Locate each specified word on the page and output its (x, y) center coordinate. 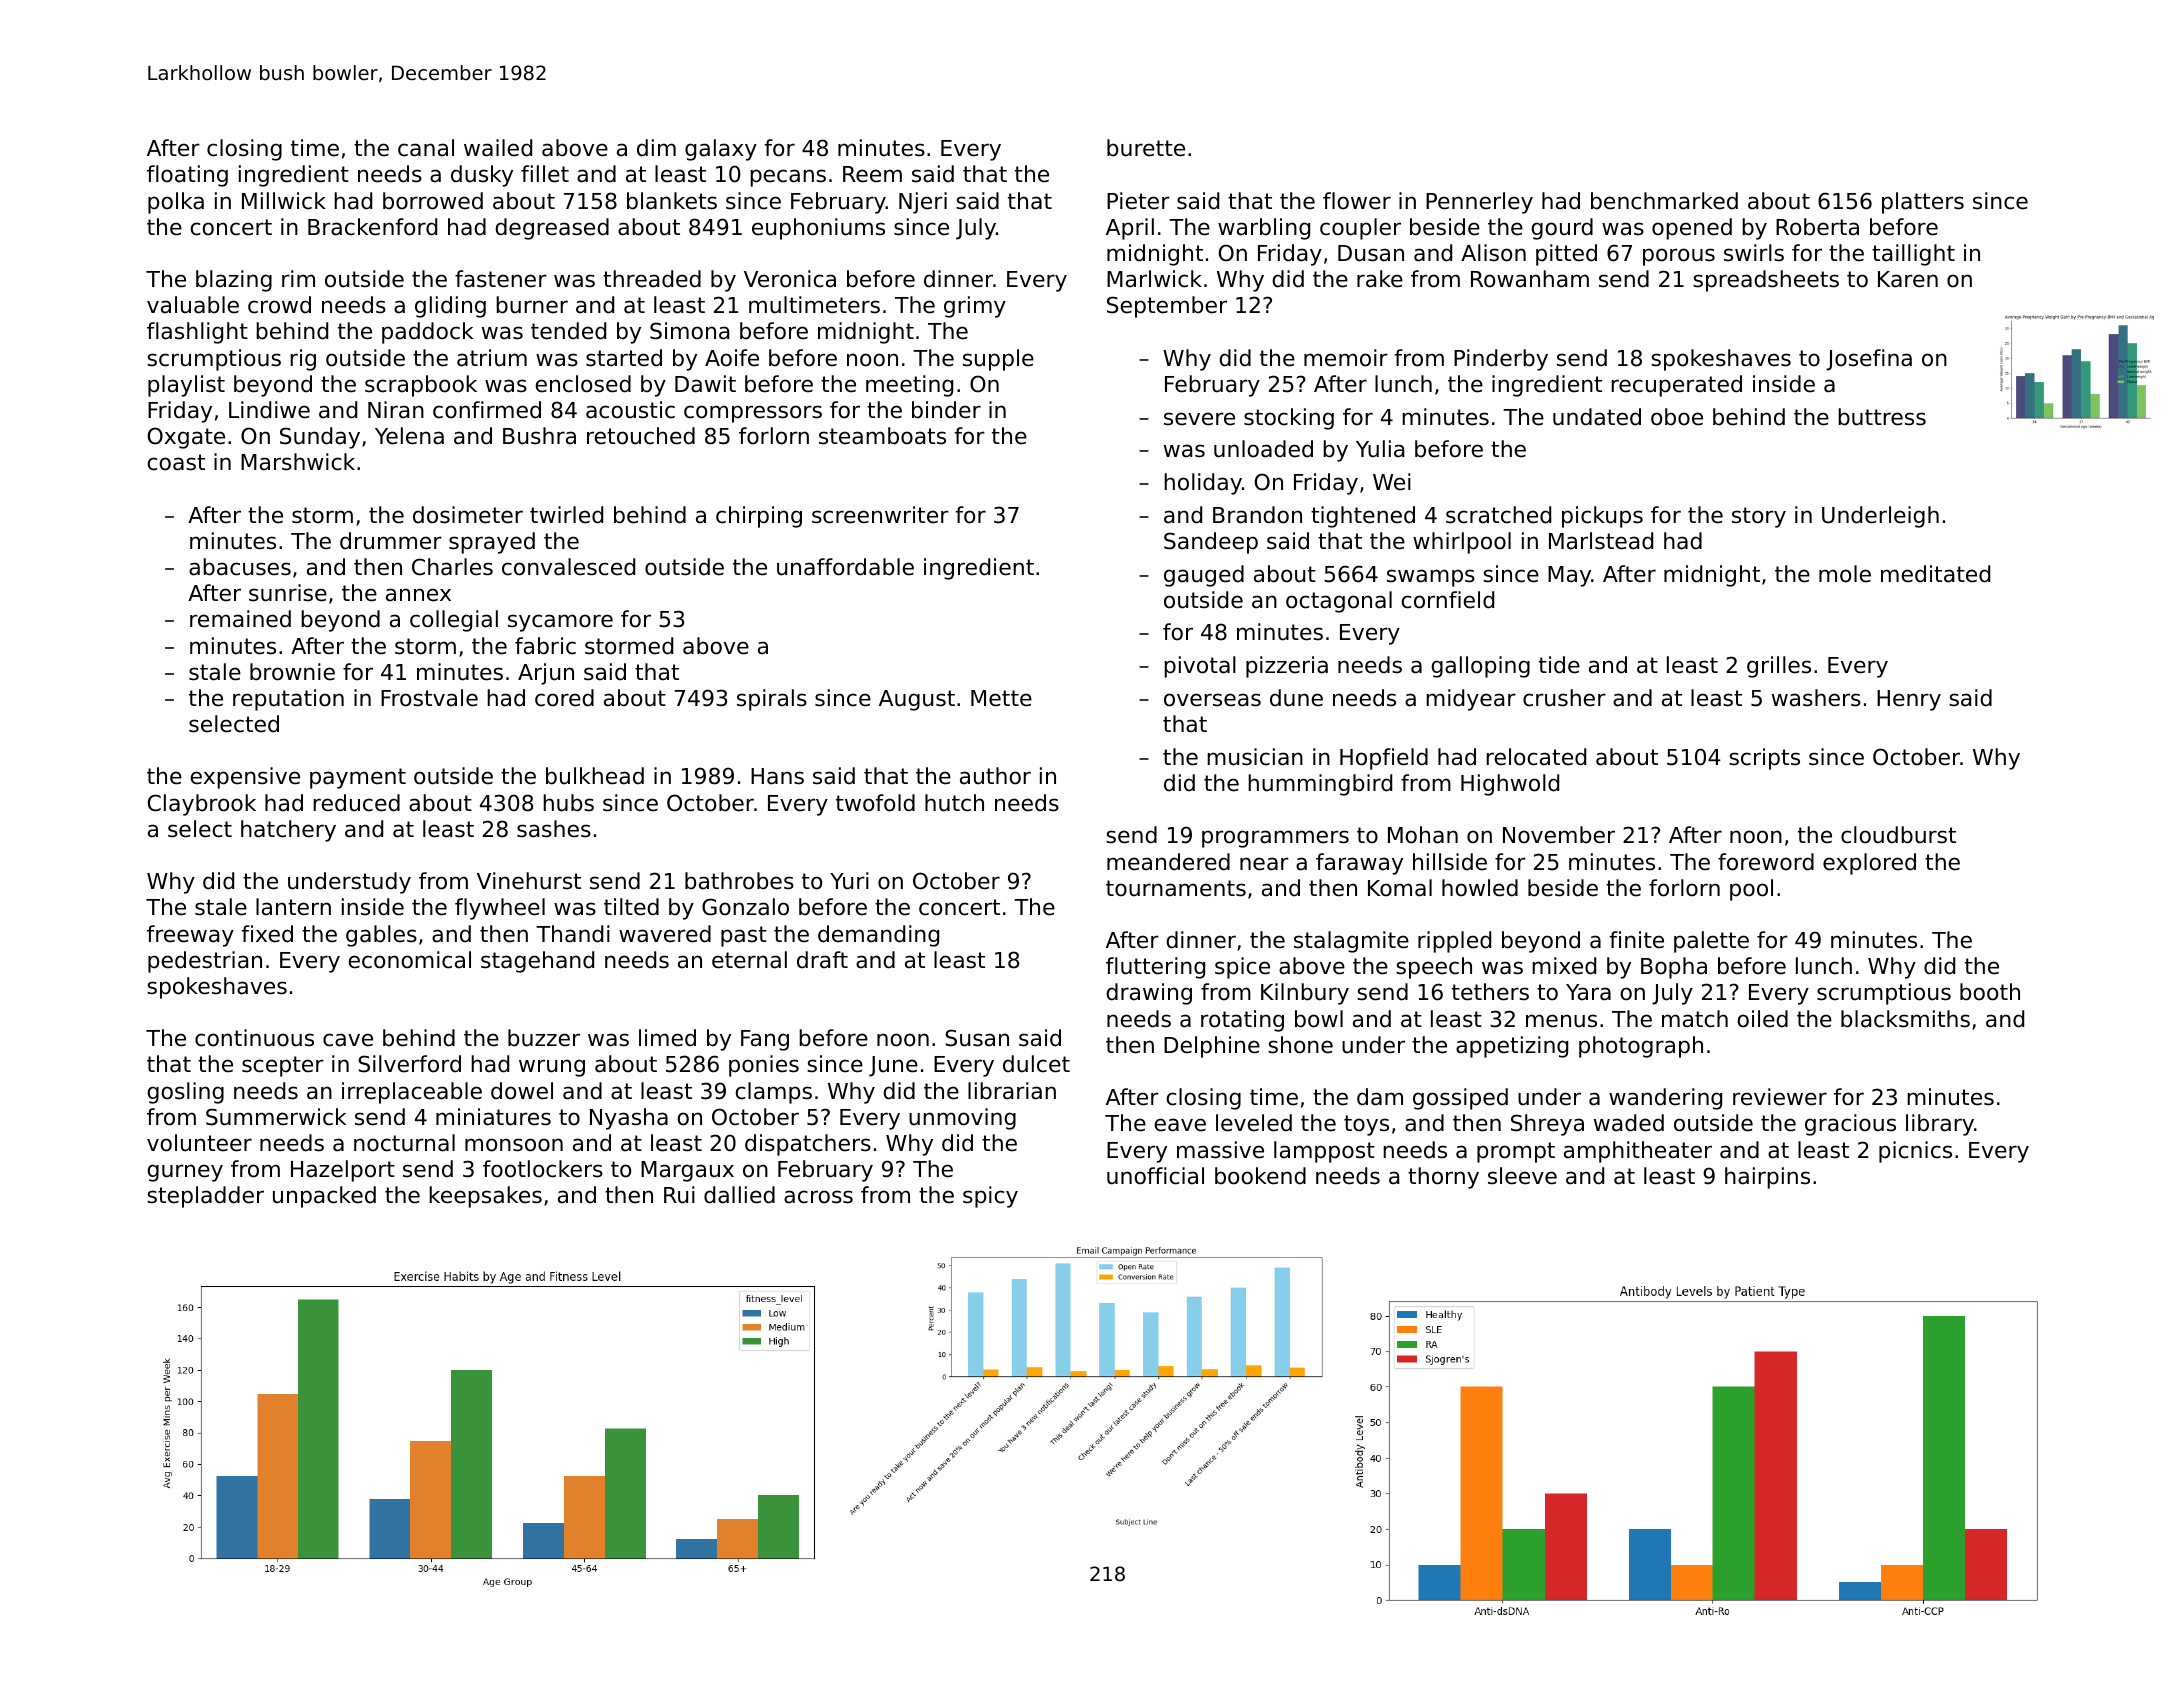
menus (1561, 1021)
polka (176, 203)
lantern (293, 907)
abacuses (240, 567)
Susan (977, 1038)
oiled (1762, 1019)
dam (1380, 1097)
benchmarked (1664, 201)
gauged (1204, 576)
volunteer (199, 1143)
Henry (1909, 700)
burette (1146, 148)
